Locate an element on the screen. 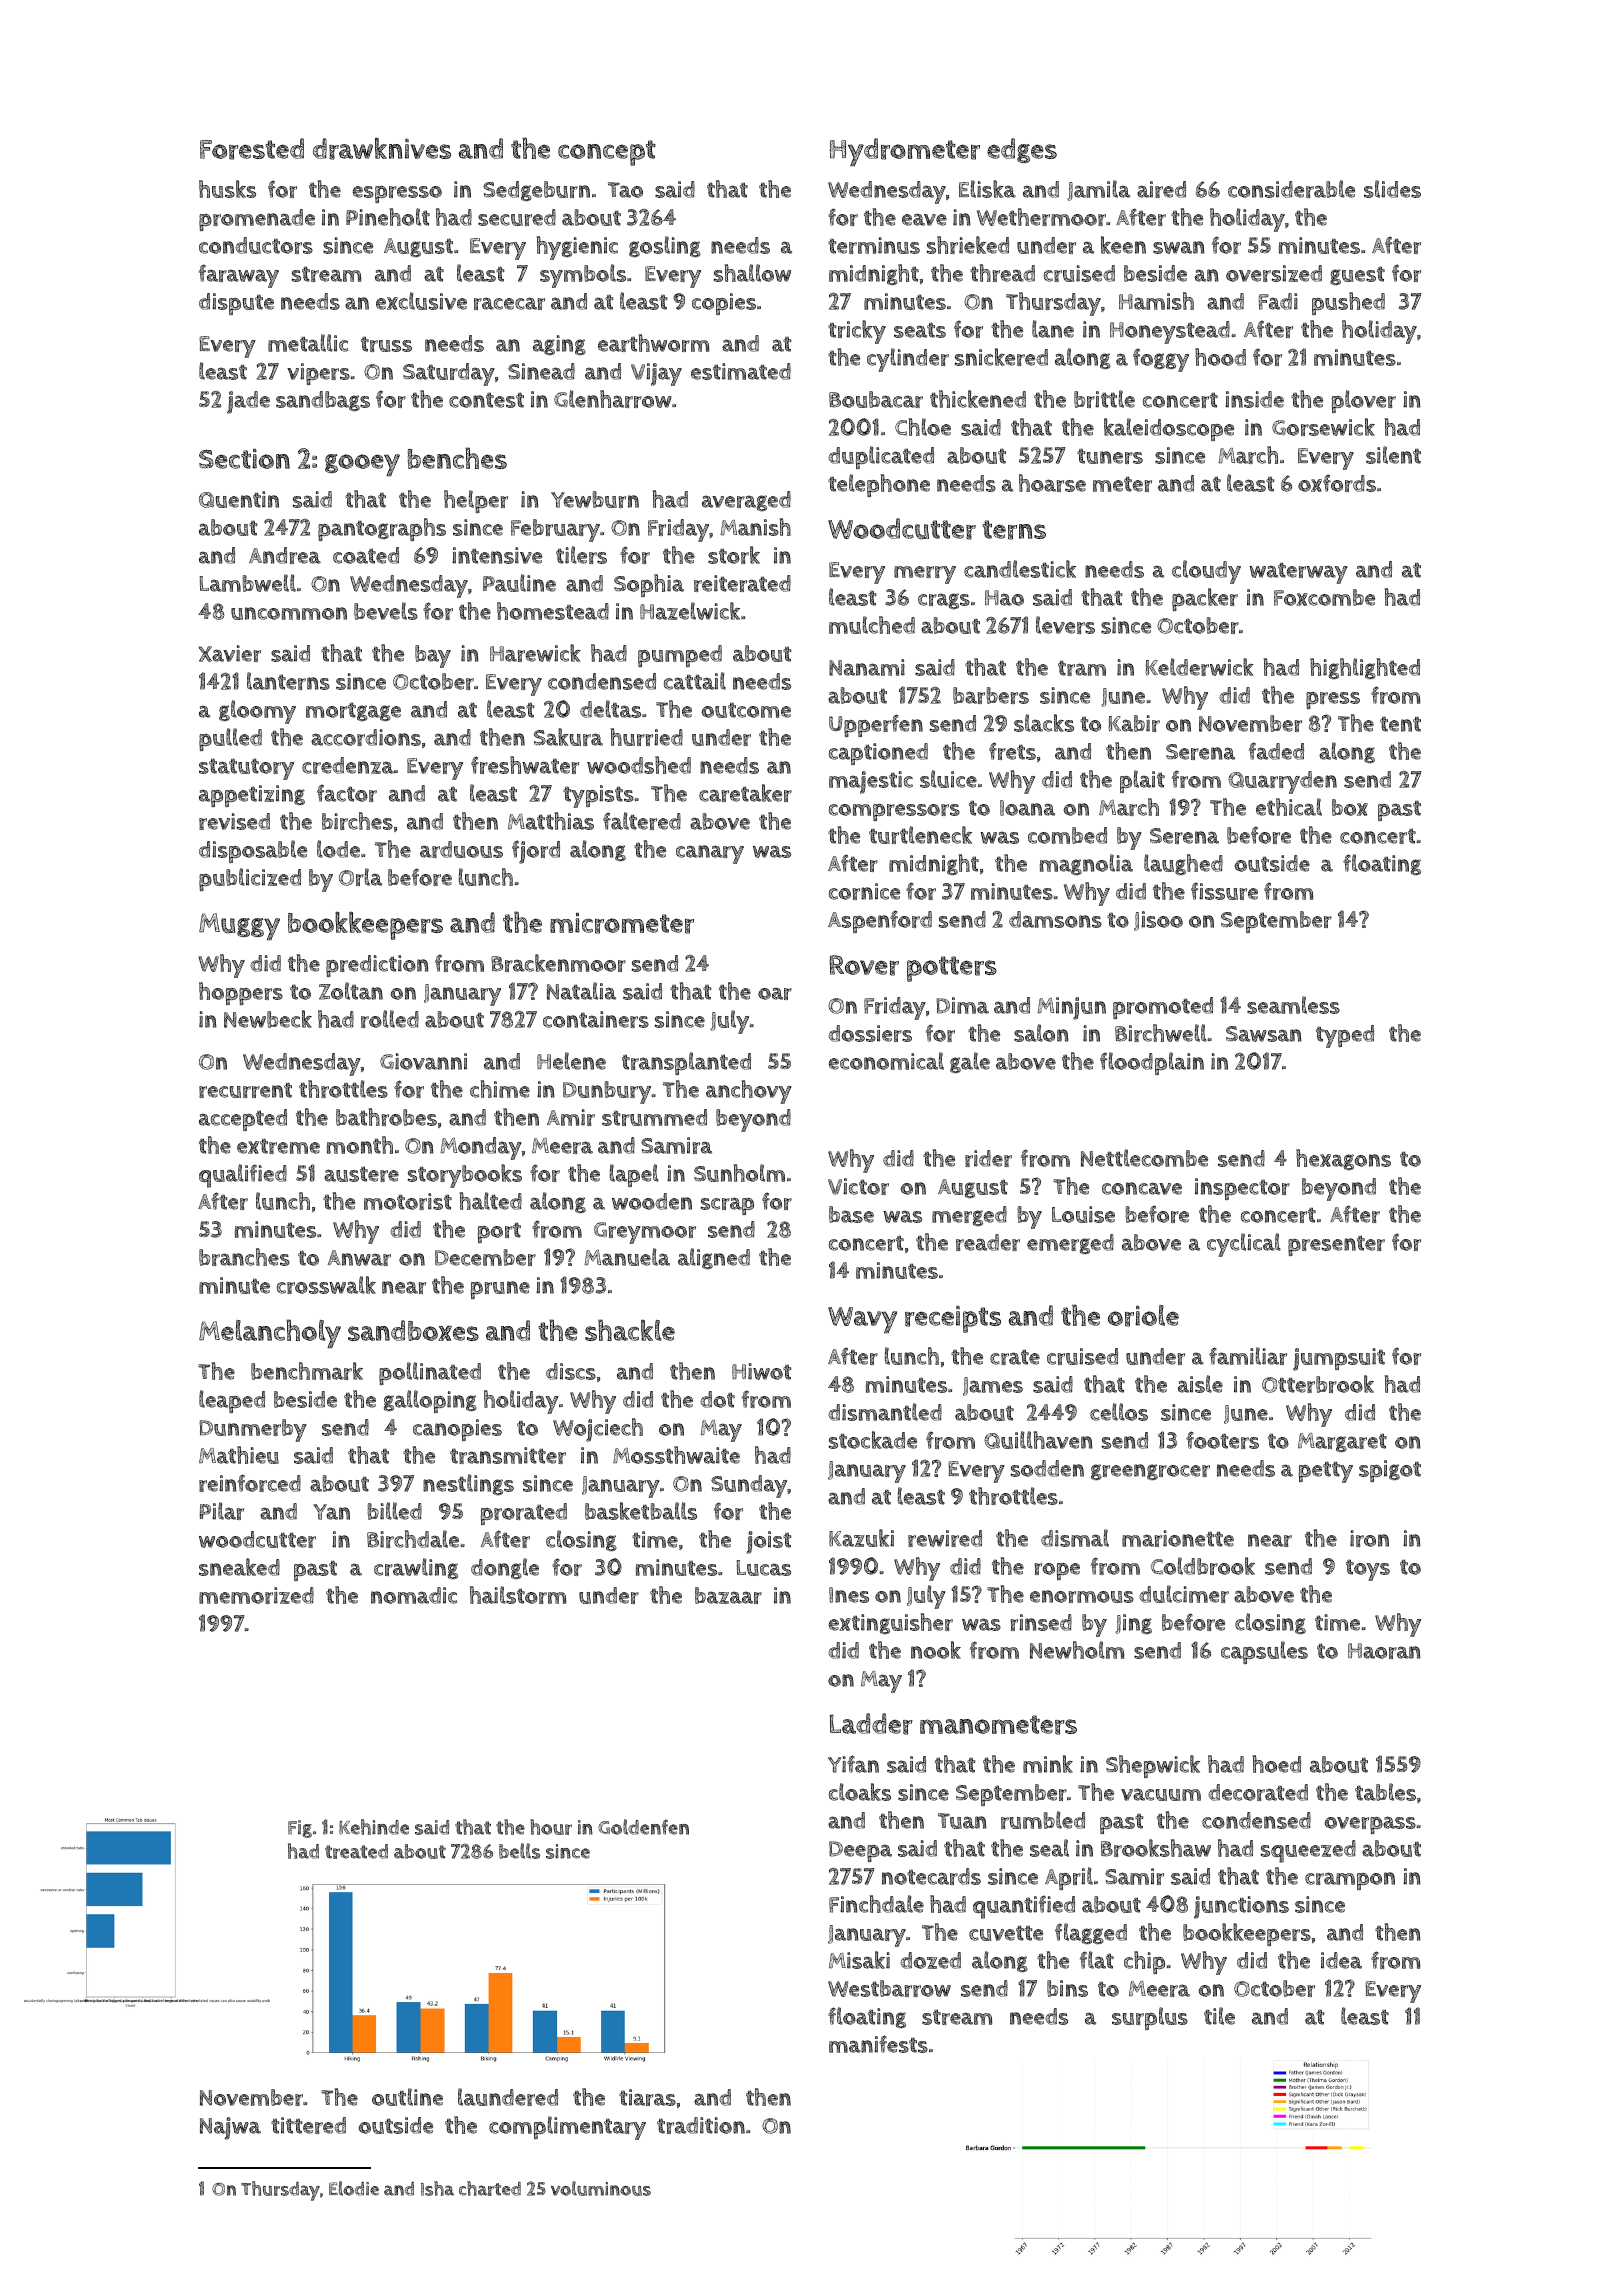 The height and width of the screenshot is (2292, 1620). strummed is located at coordinates (654, 1117).
